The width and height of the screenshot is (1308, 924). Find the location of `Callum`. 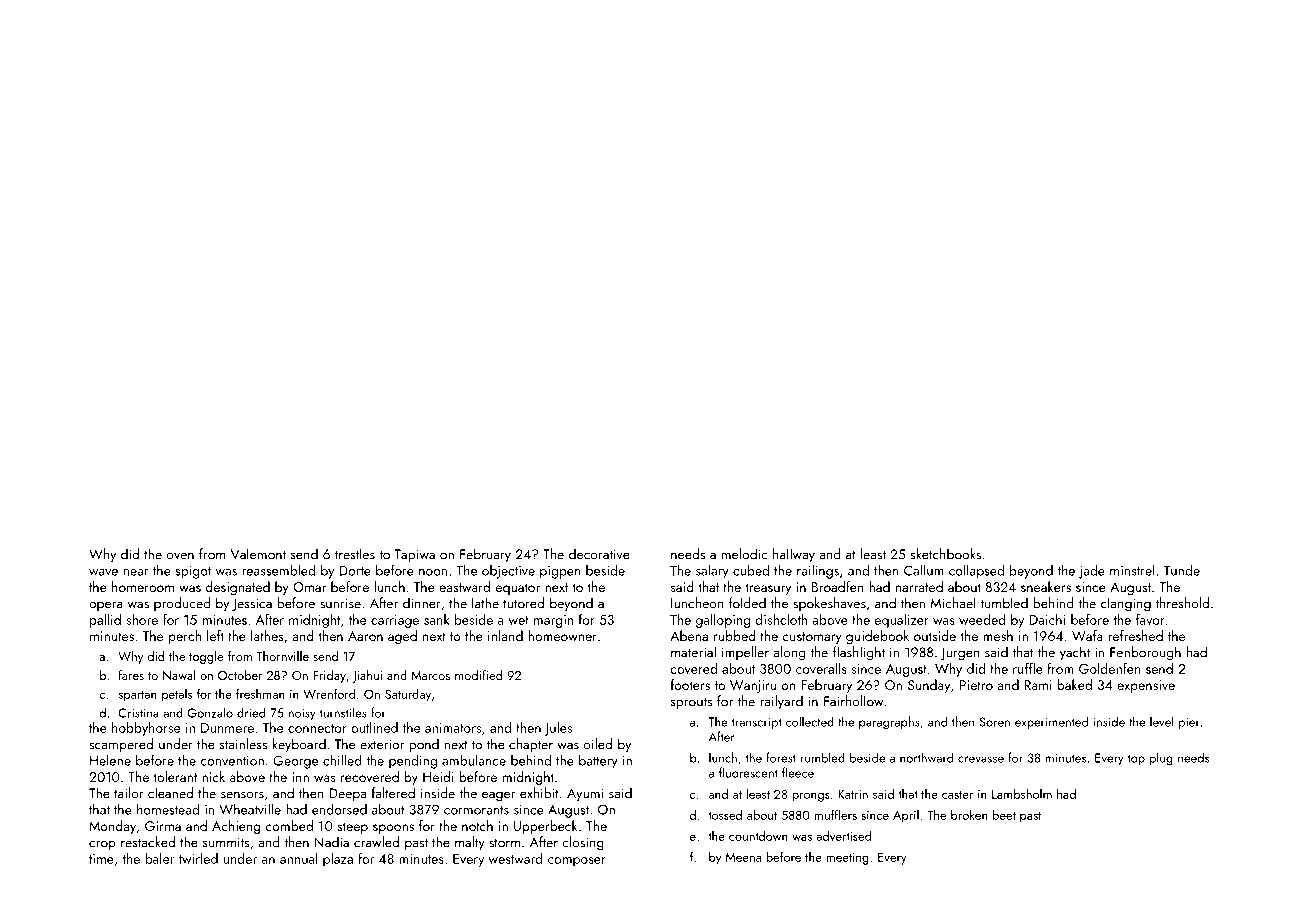

Callum is located at coordinates (924, 570).
